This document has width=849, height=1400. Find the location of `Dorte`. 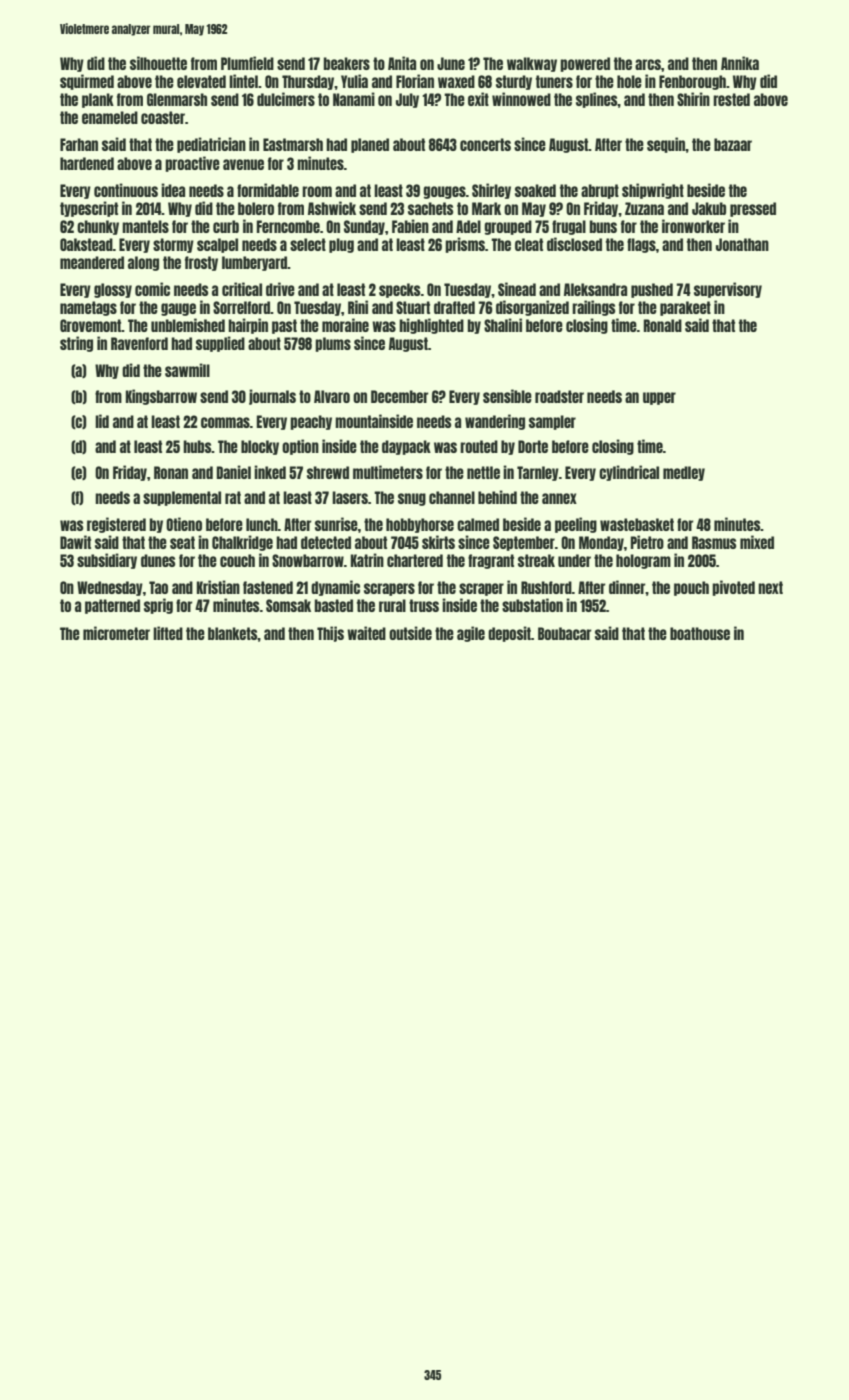

Dorte is located at coordinates (533, 446).
